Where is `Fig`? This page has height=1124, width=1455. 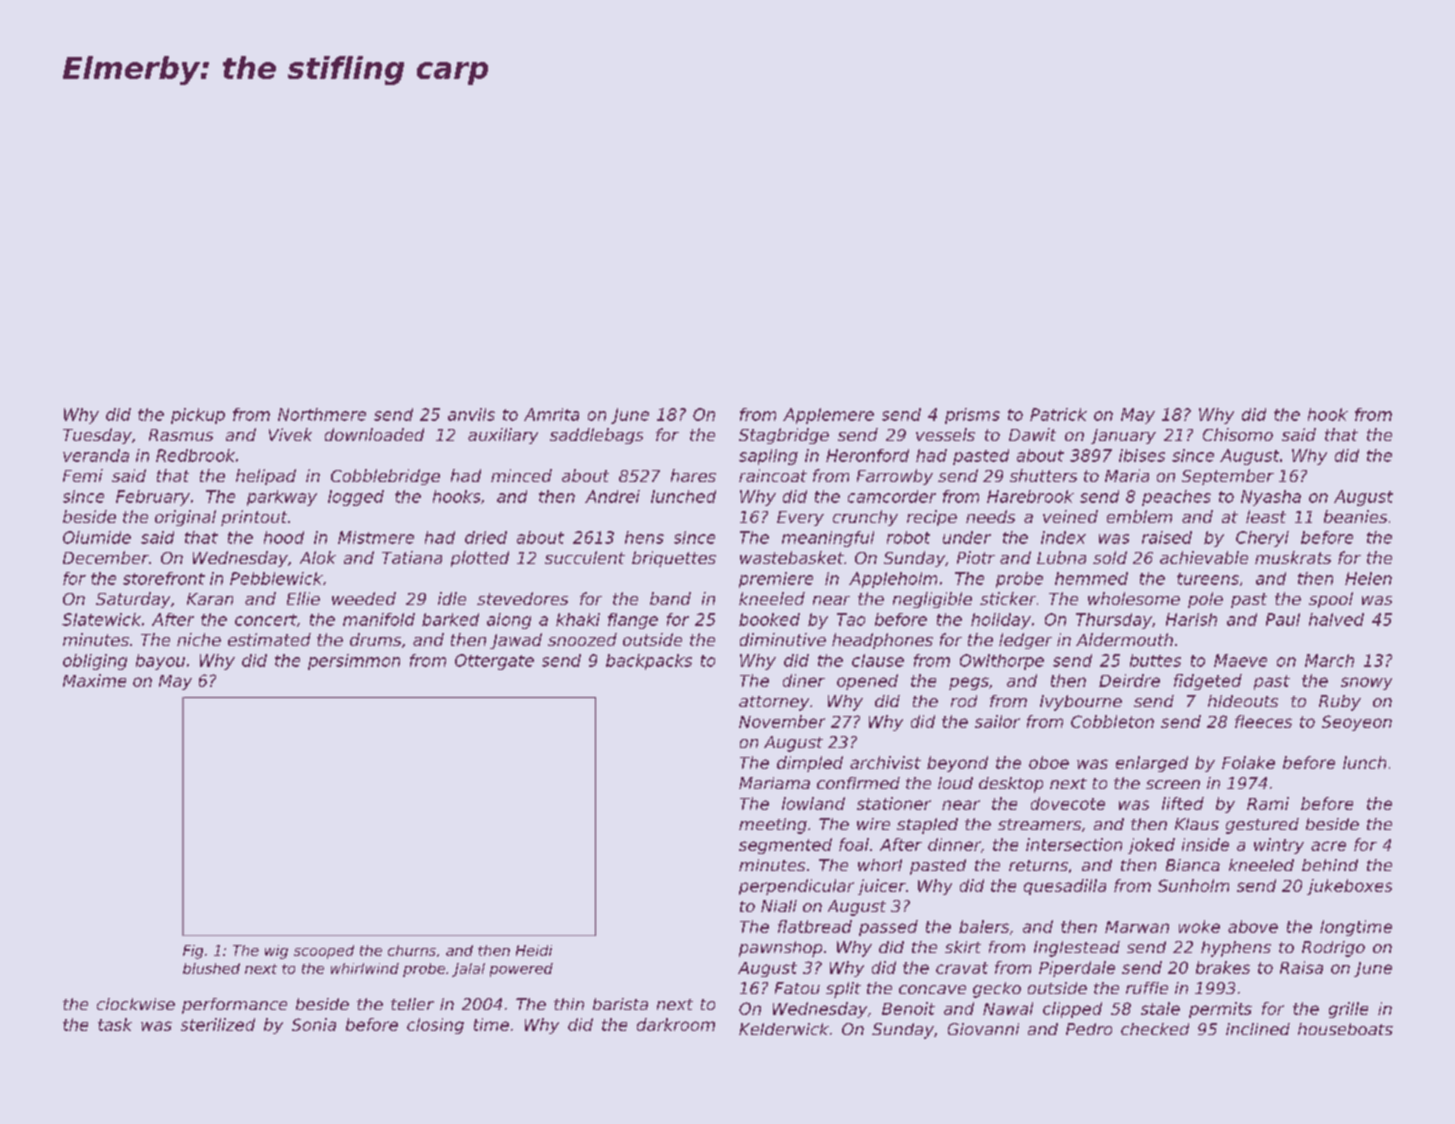 Fig is located at coordinates (193, 952).
